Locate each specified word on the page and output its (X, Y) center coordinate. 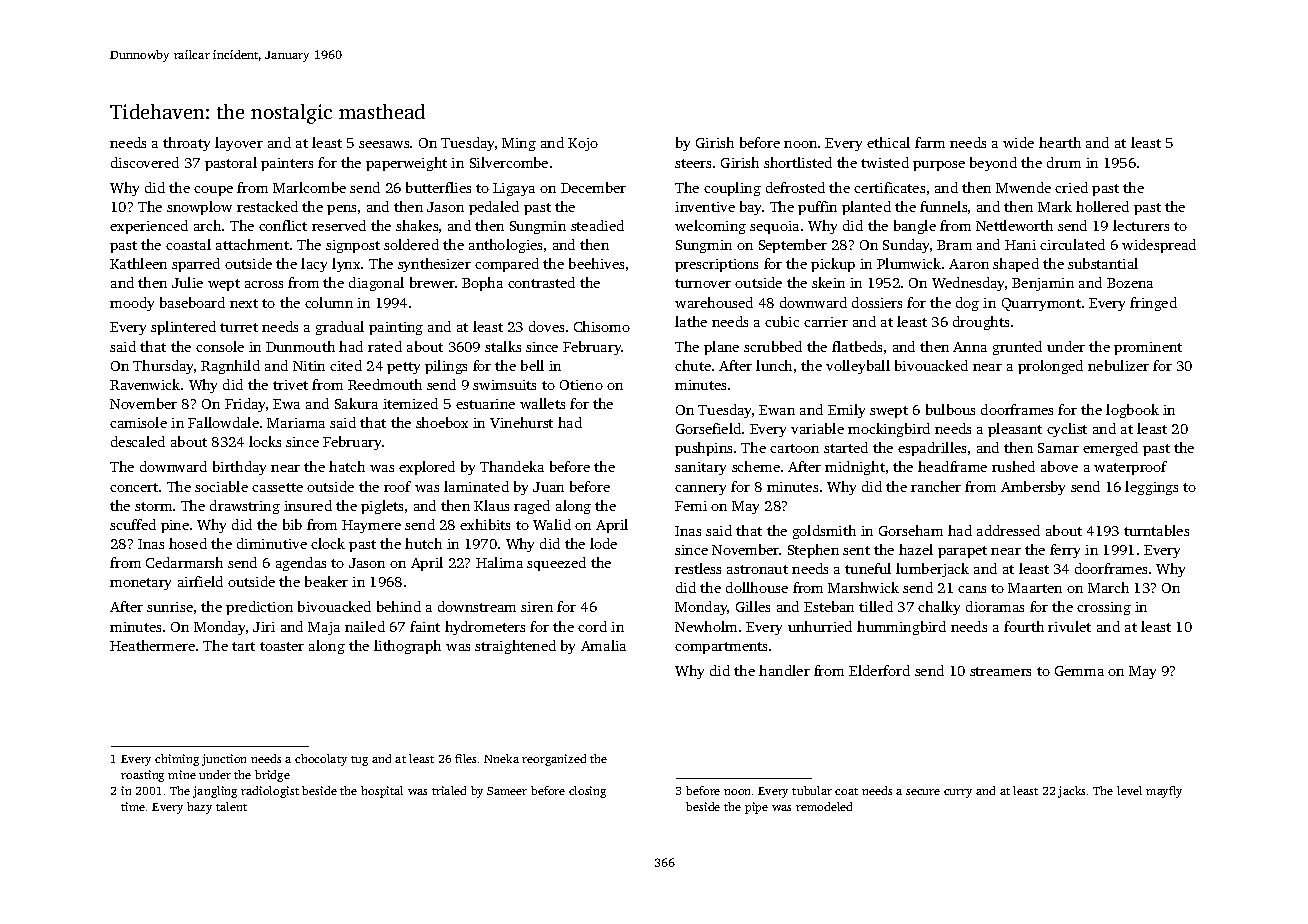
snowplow (199, 208)
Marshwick (863, 587)
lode (603, 543)
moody (132, 304)
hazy (199, 808)
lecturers (1141, 225)
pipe (756, 808)
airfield (200, 581)
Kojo (583, 144)
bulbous (950, 409)
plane (721, 348)
